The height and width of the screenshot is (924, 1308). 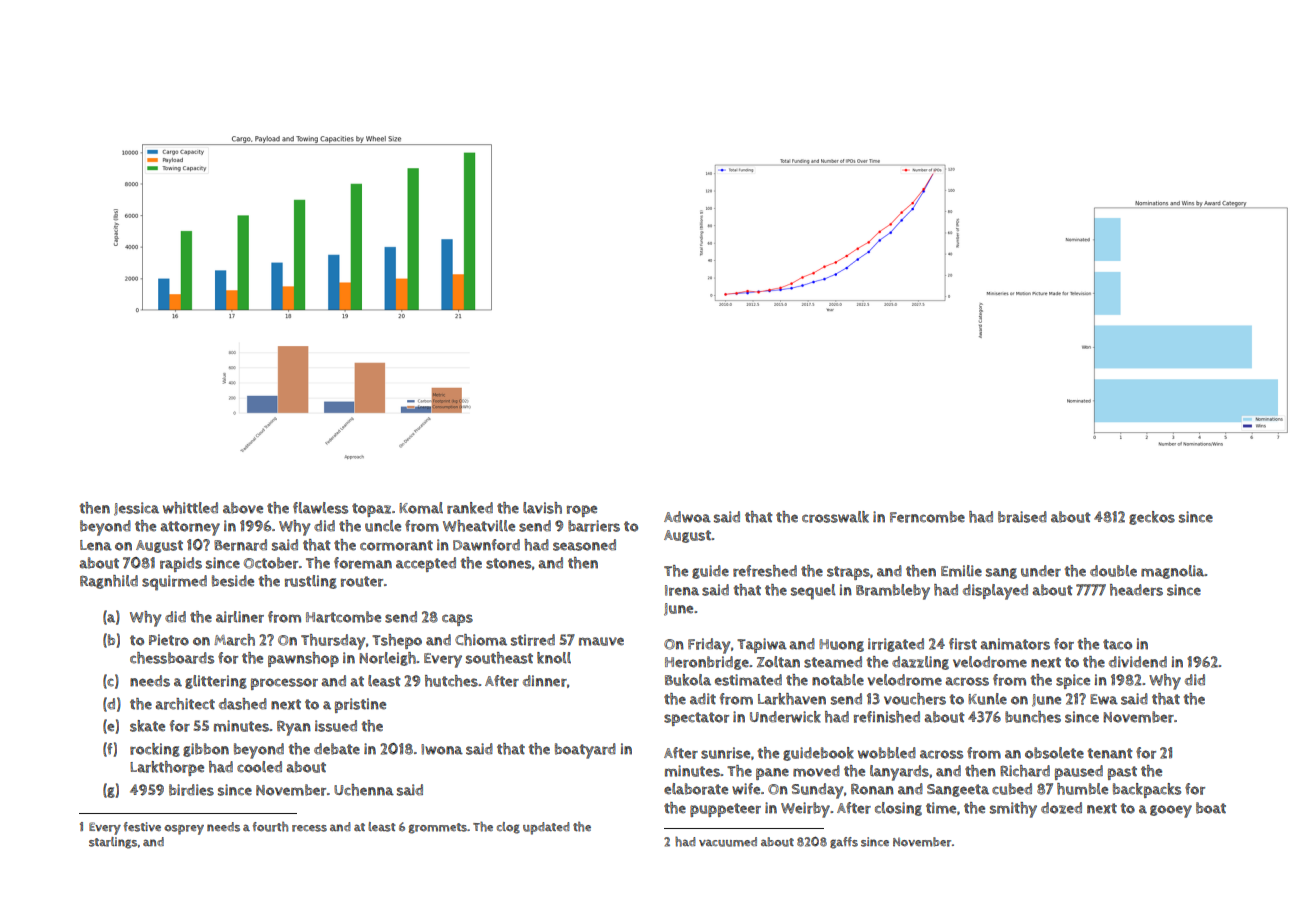 What do you see at coordinates (1136, 590) in the screenshot?
I see `headers` at bounding box center [1136, 590].
